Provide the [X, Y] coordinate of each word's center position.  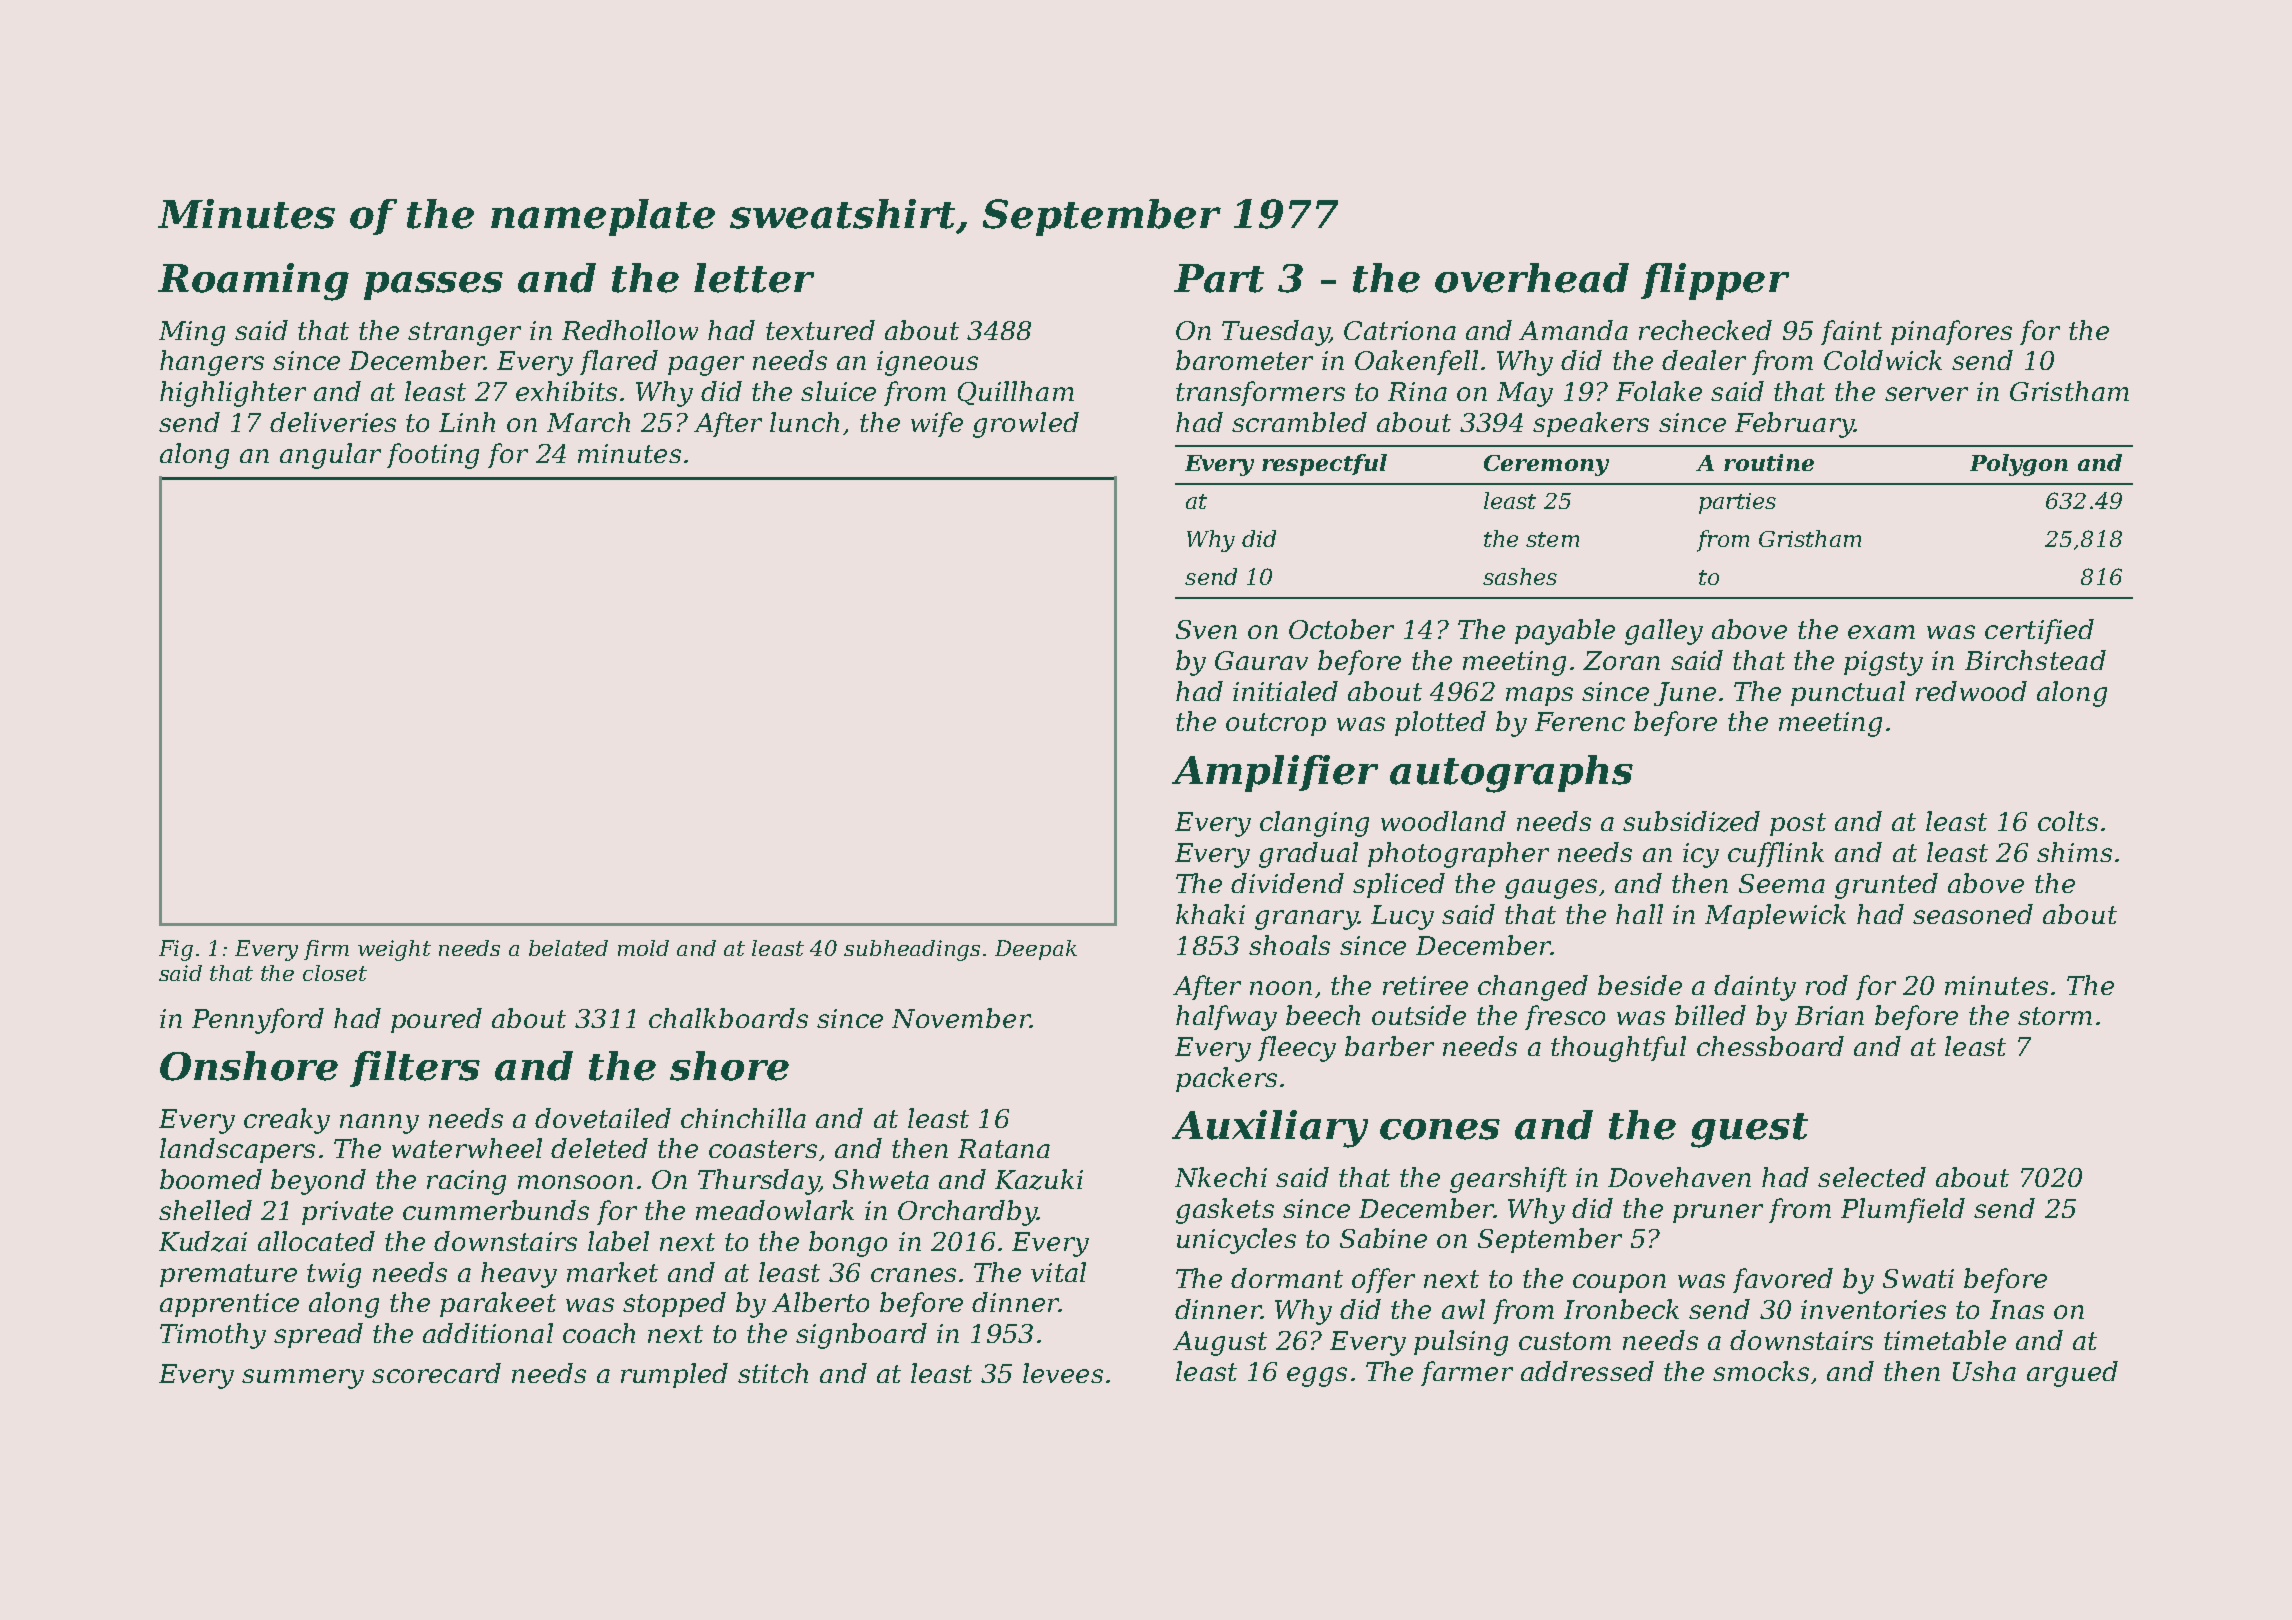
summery [303, 1379]
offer [1383, 1280]
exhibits [566, 391]
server [1926, 394]
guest [1749, 1130]
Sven [1206, 629]
